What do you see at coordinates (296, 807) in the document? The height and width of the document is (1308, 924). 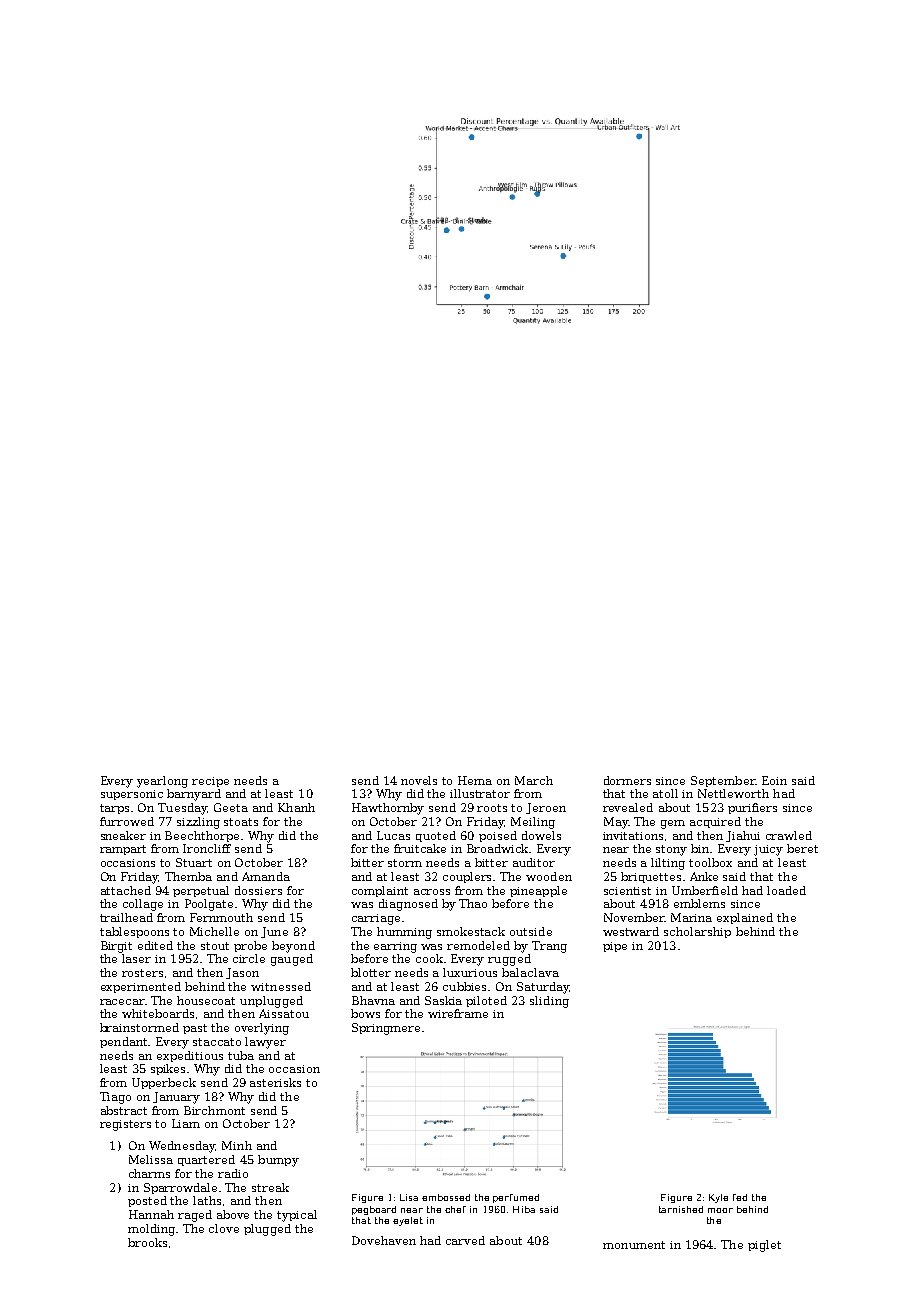 I see `Khanh` at bounding box center [296, 807].
